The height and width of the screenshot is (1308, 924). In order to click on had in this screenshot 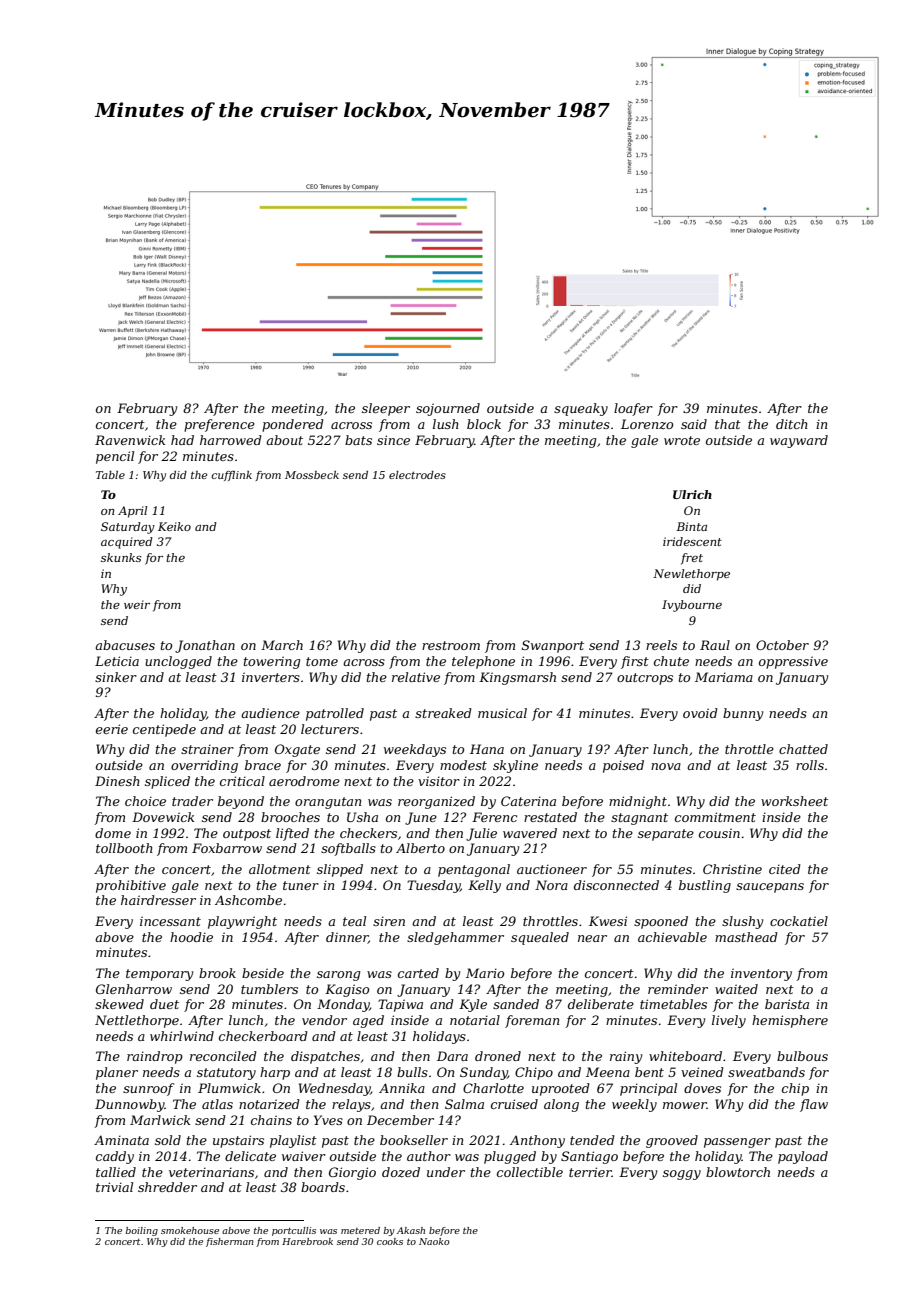, I will do `click(182, 440)`.
